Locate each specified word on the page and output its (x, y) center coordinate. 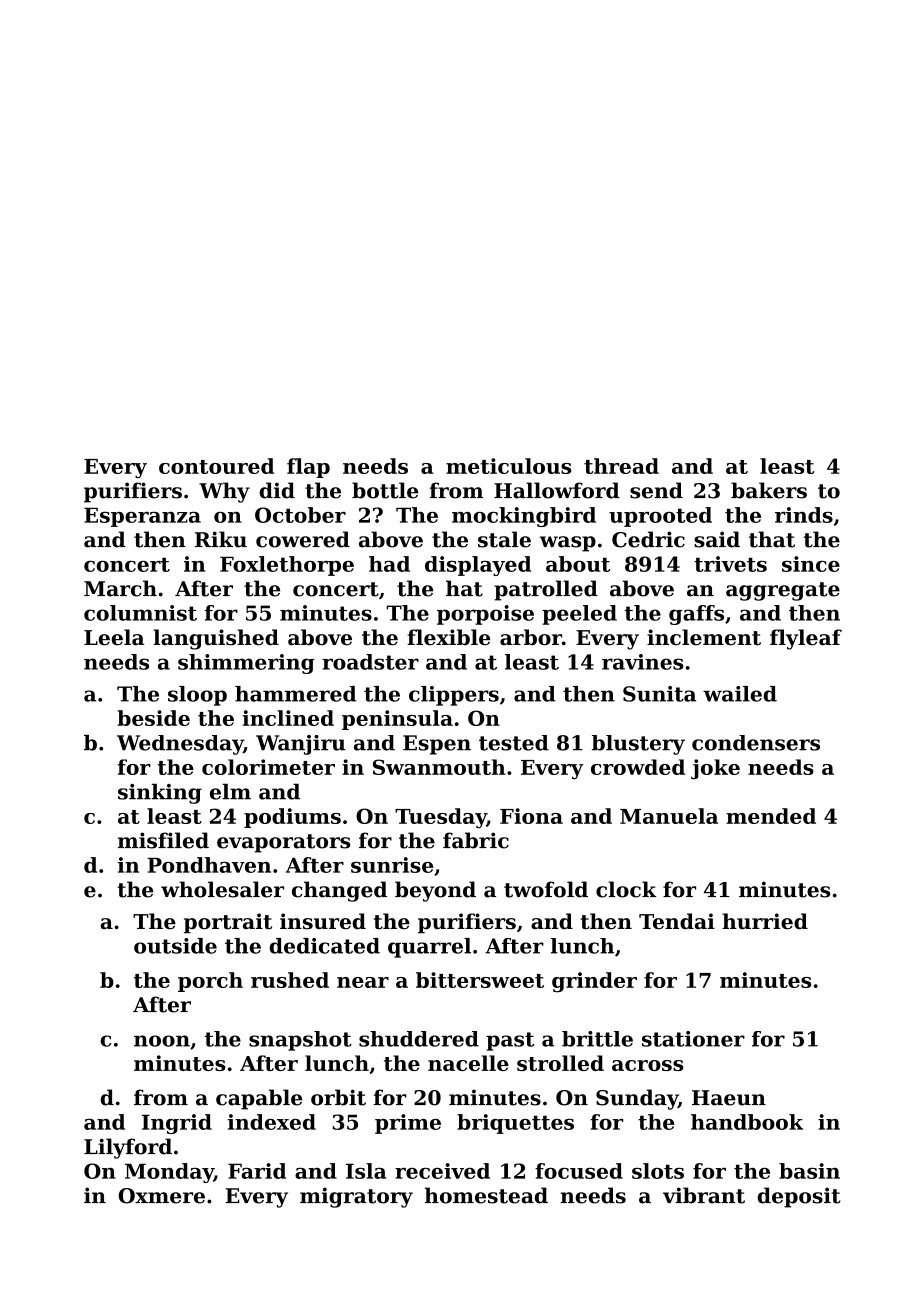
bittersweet (480, 980)
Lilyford (128, 1148)
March (120, 588)
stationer (693, 1039)
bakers (769, 490)
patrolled (546, 590)
